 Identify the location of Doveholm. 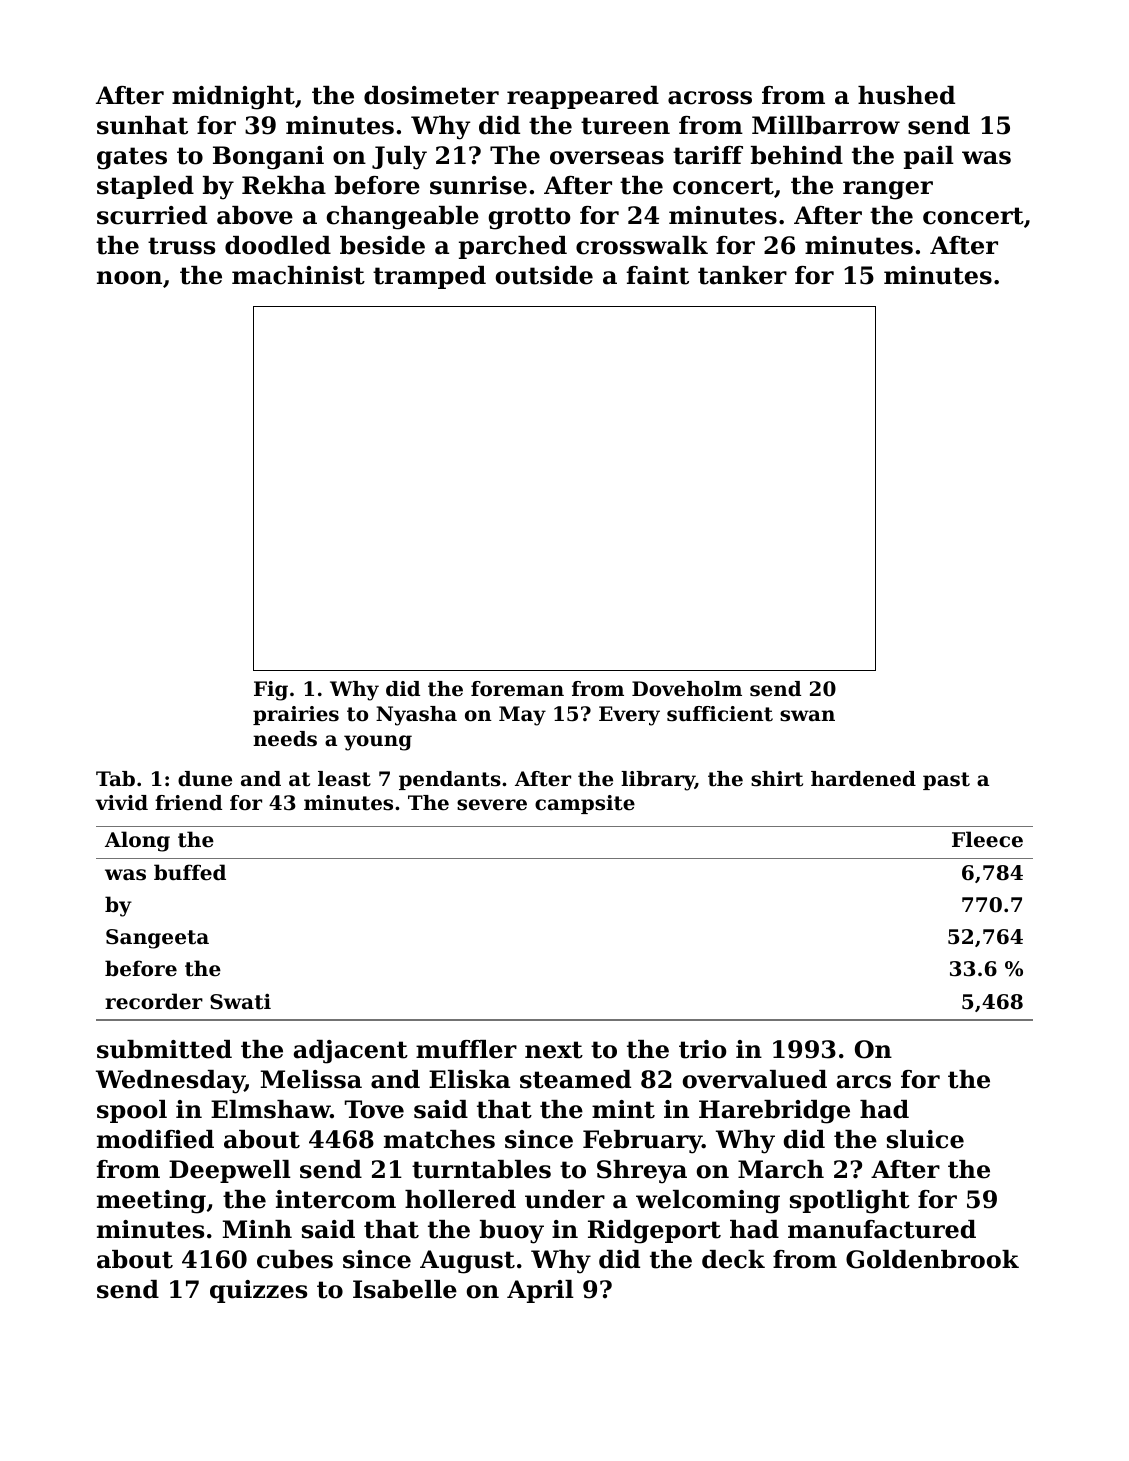
(687, 689).
